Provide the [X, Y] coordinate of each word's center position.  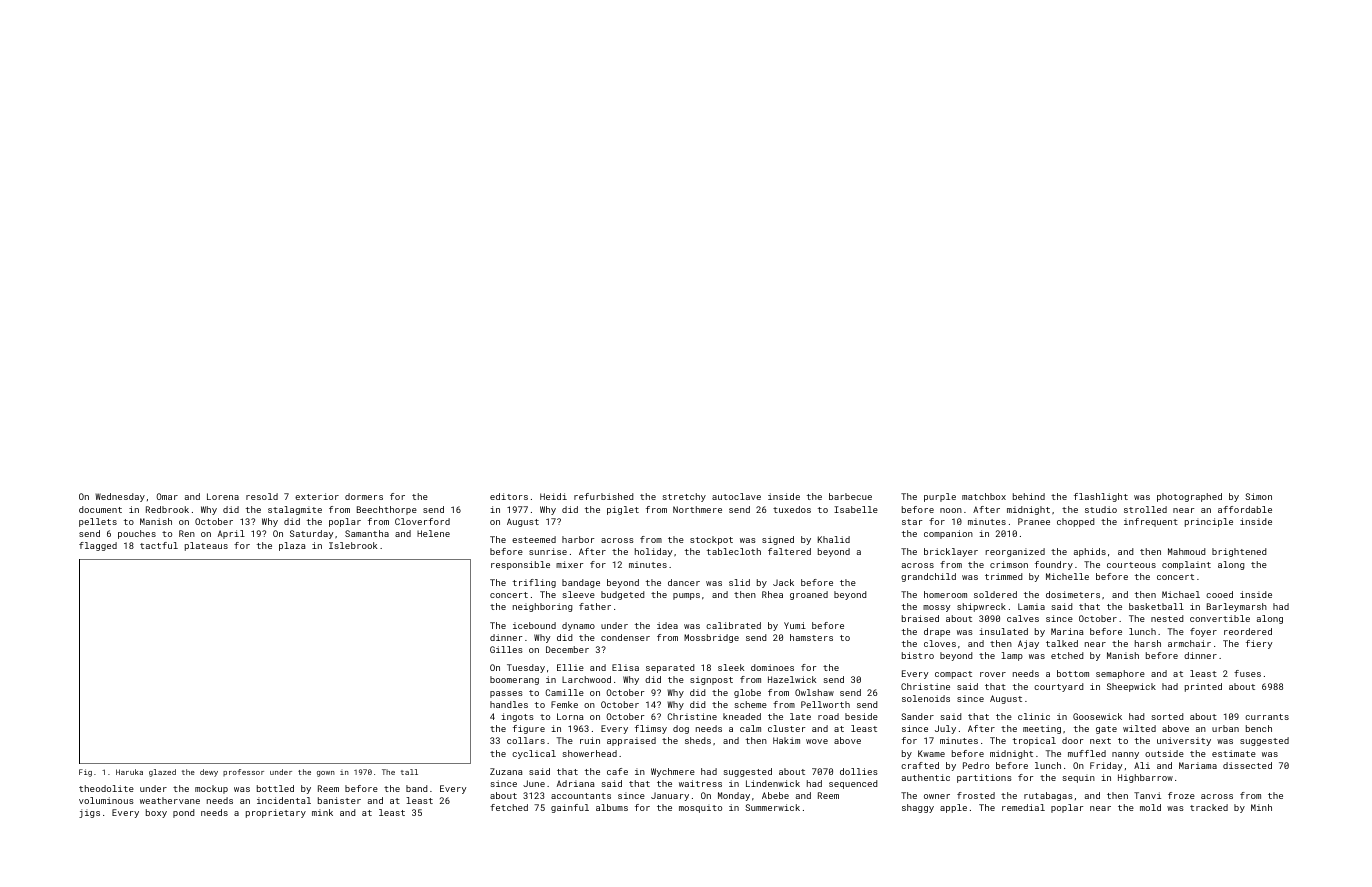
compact [953, 675]
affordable [1245, 509]
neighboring [542, 607]
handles [509, 704]
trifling [534, 583]
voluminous [106, 800]
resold [262, 496]
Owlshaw [814, 692]
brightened [1239, 552]
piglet [623, 510]
